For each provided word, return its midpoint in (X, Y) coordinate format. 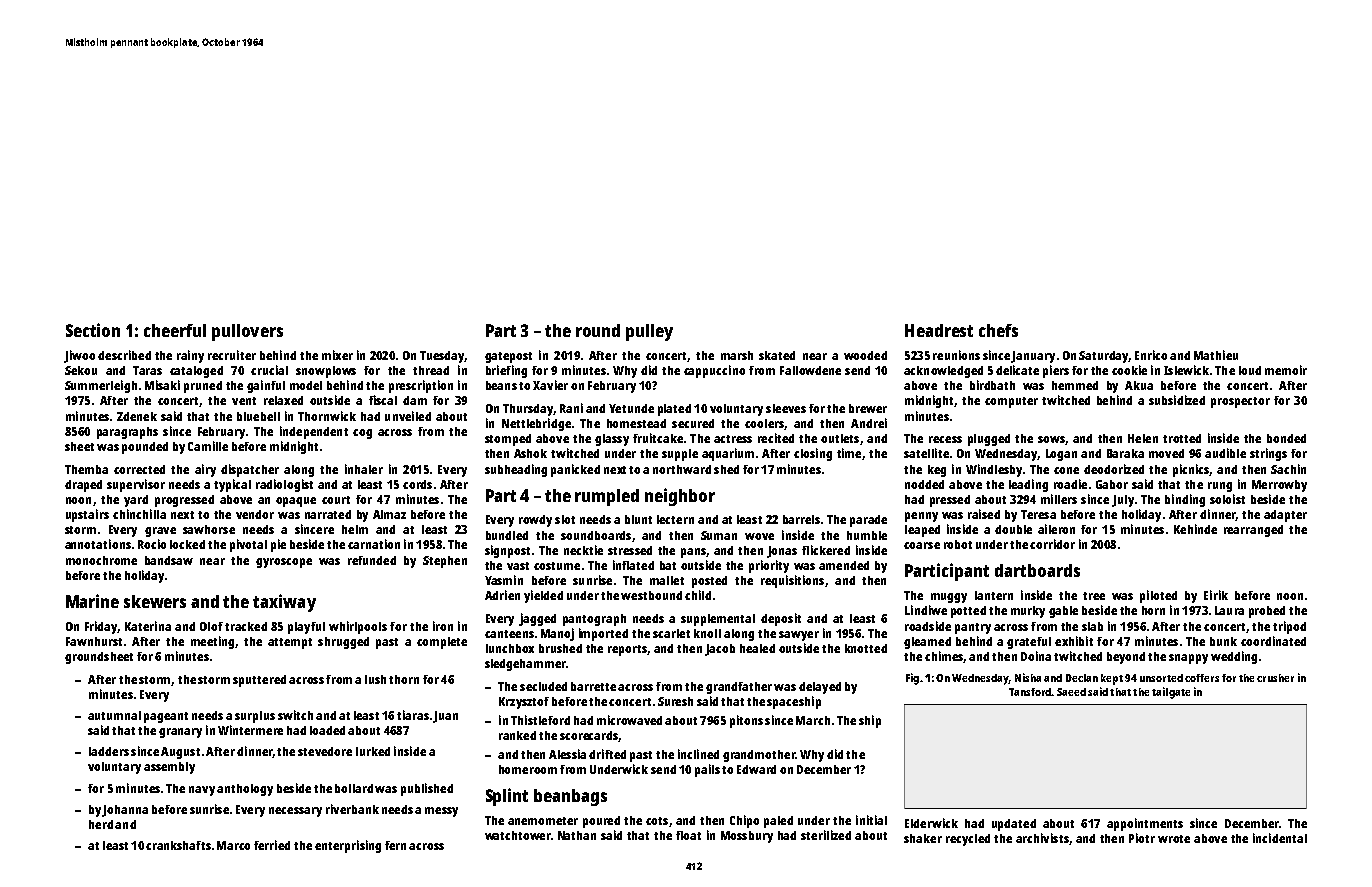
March (813, 720)
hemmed (1075, 385)
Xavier (550, 385)
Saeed (1071, 692)
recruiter (232, 355)
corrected (139, 469)
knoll (707, 633)
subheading (516, 470)
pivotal (248, 545)
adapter (1285, 516)
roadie (1070, 484)
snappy (1188, 659)
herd (101, 824)
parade (868, 521)
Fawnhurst (94, 641)
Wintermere (250, 730)
